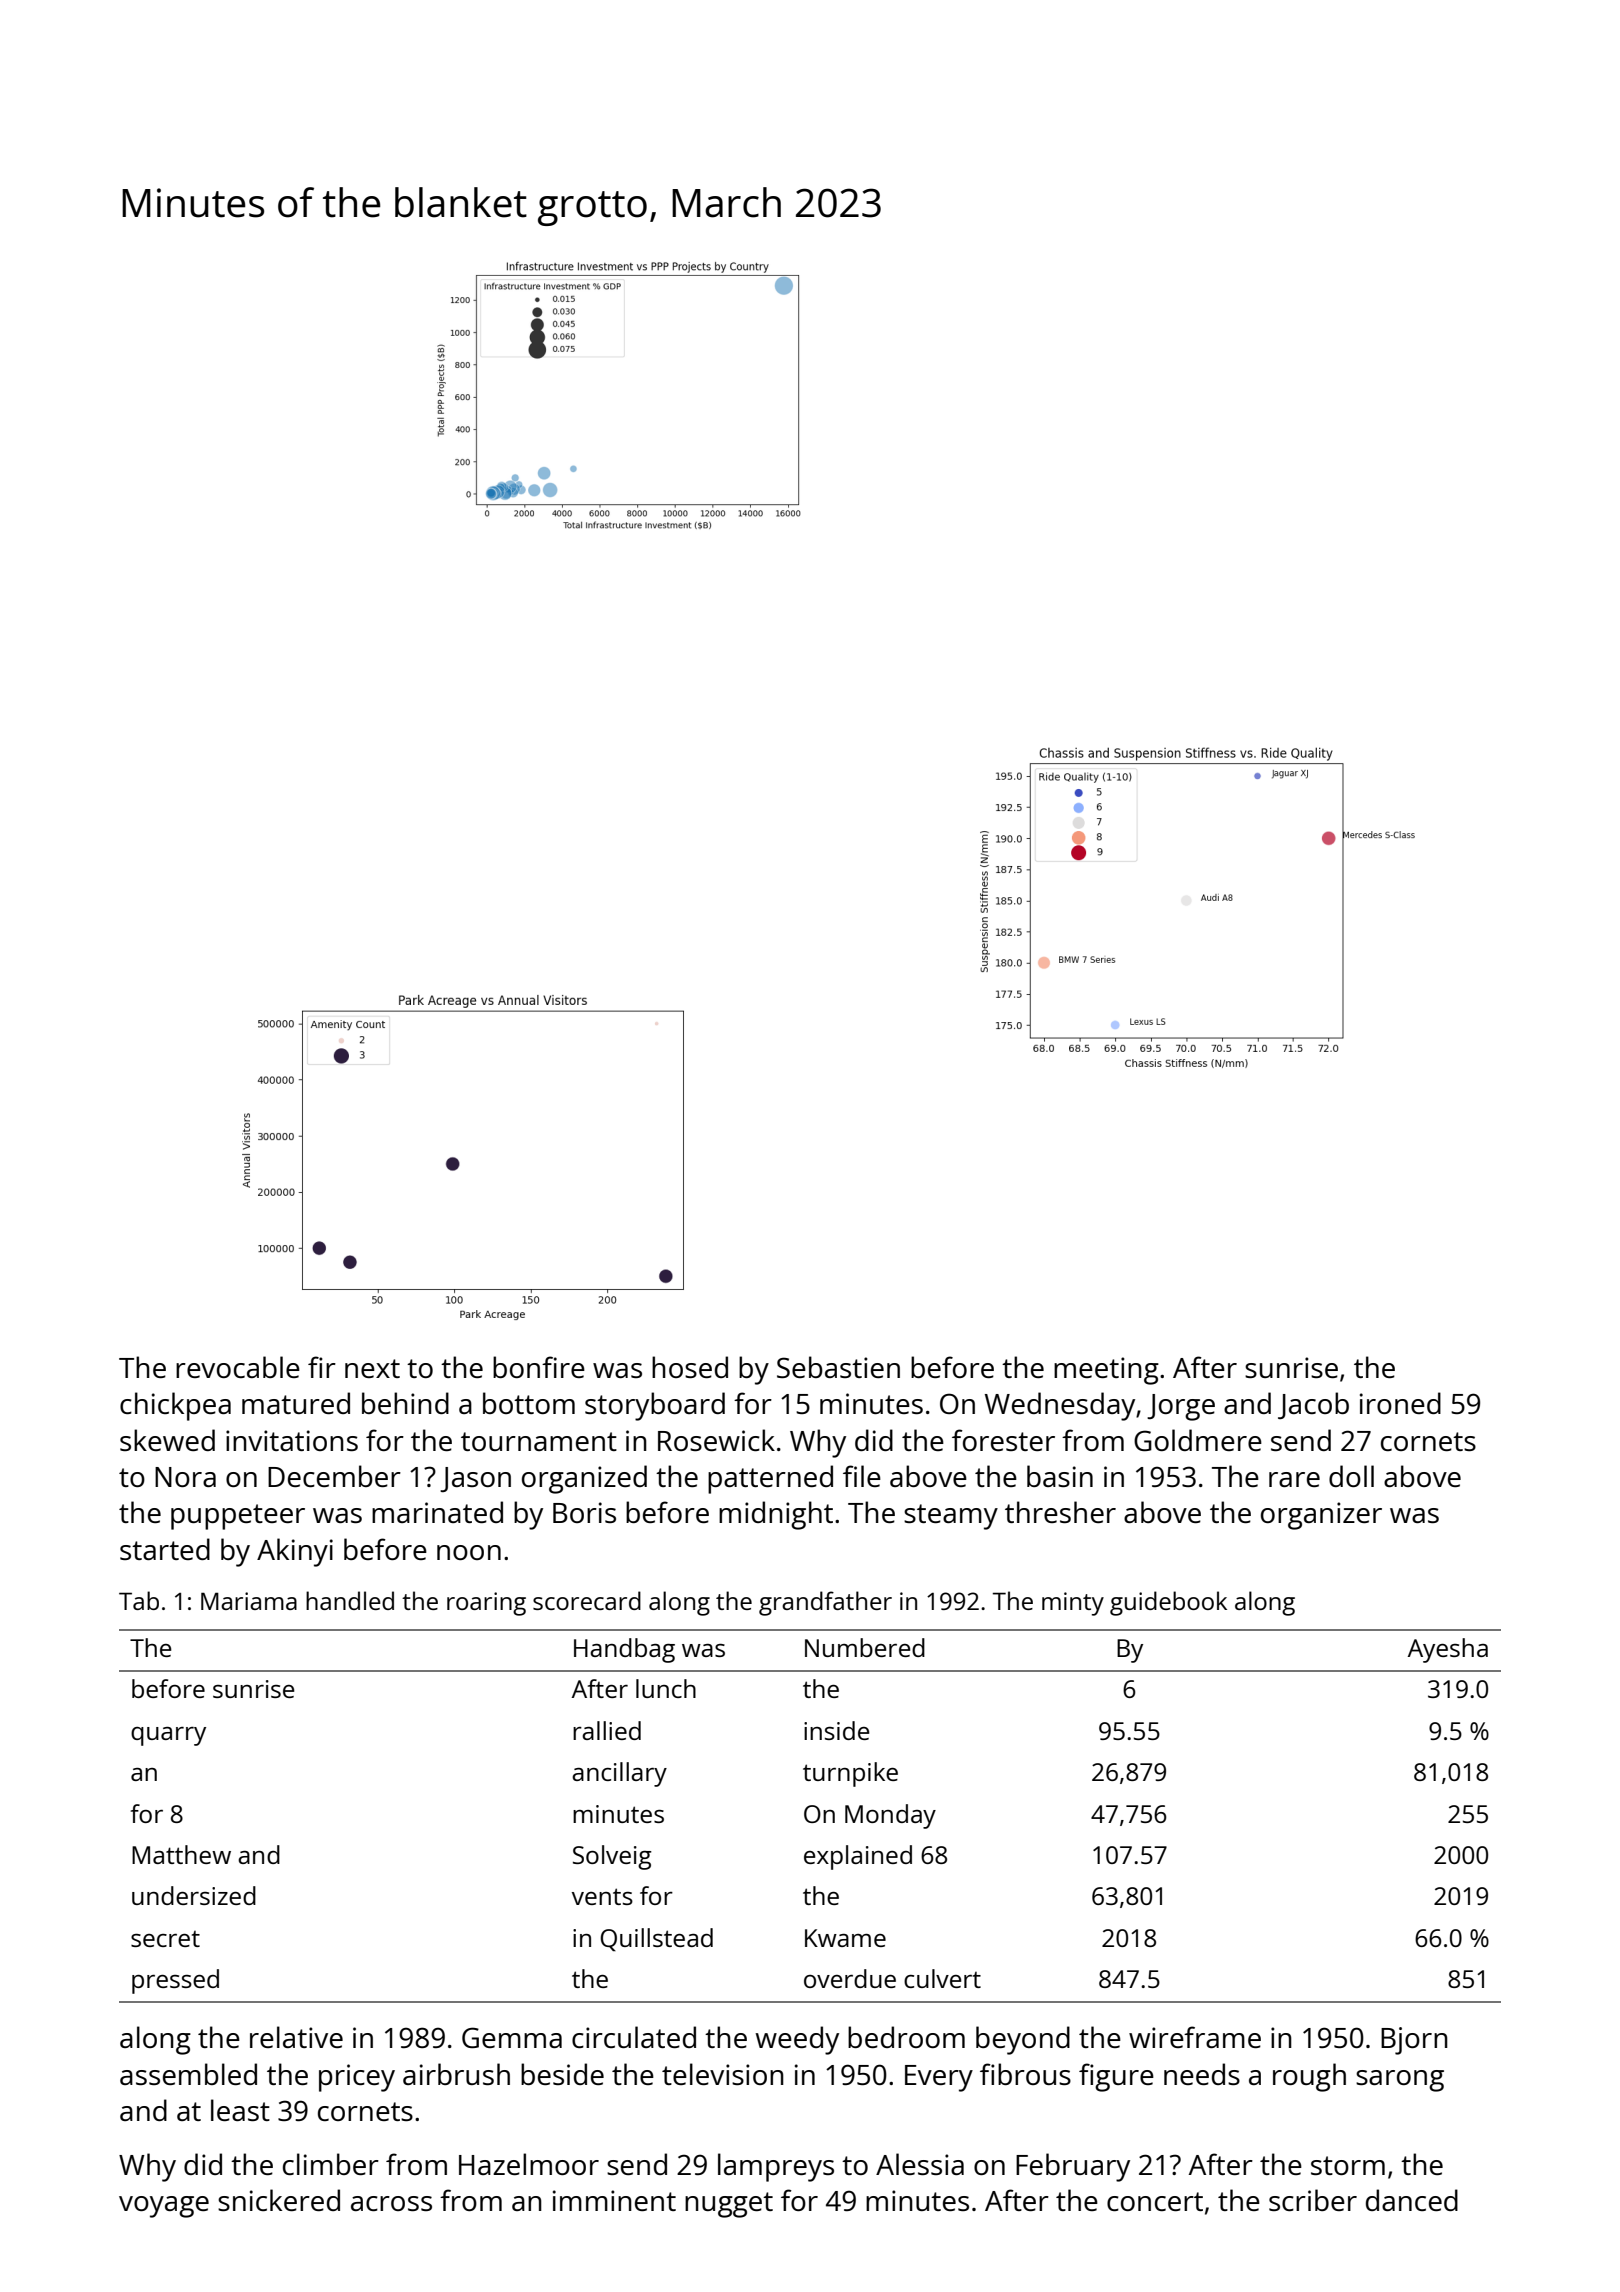  Describe the element at coordinates (1400, 1403) in the screenshot. I see `ironed` at that location.
